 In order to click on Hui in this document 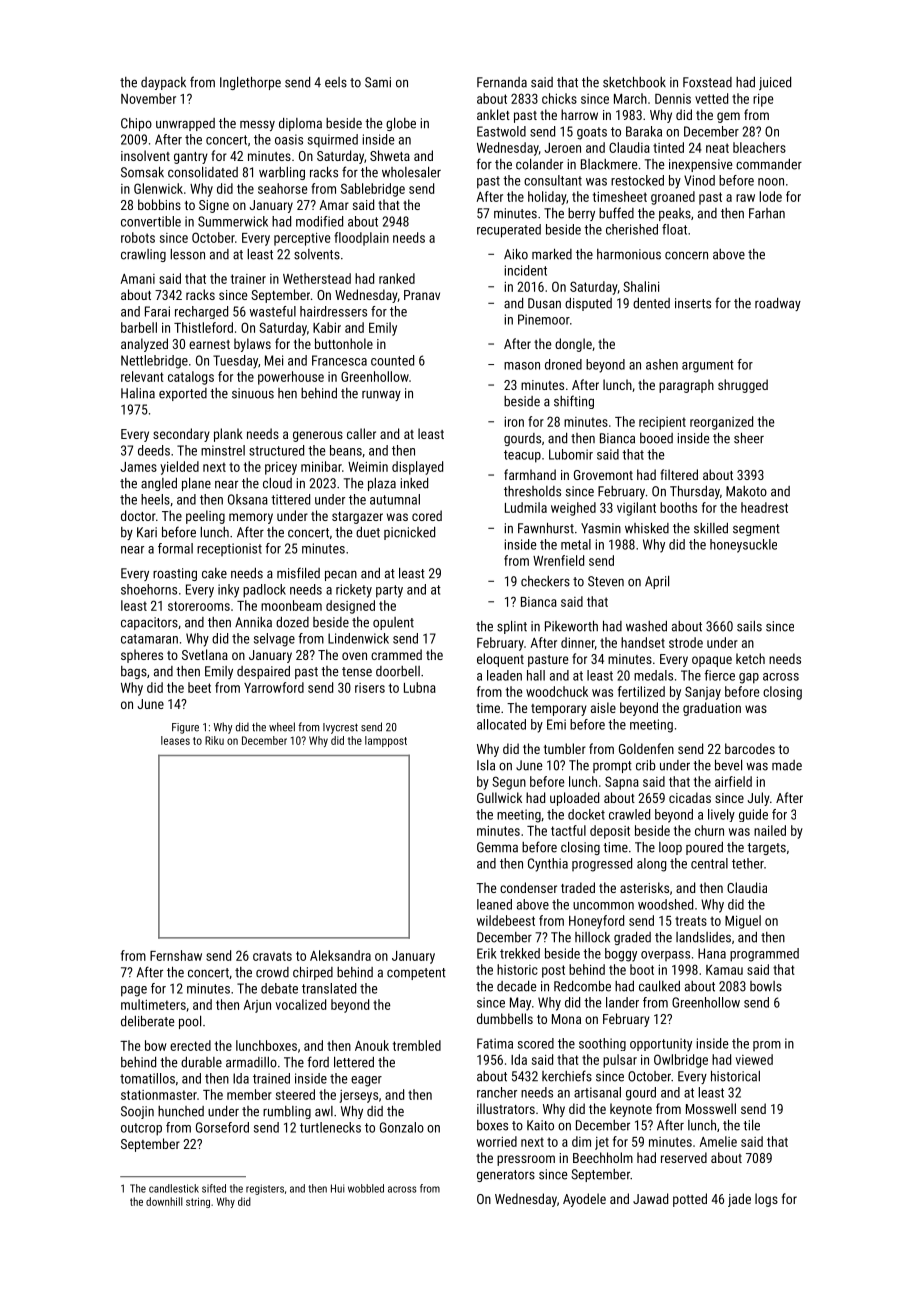, I will do `click(338, 1188)`.
